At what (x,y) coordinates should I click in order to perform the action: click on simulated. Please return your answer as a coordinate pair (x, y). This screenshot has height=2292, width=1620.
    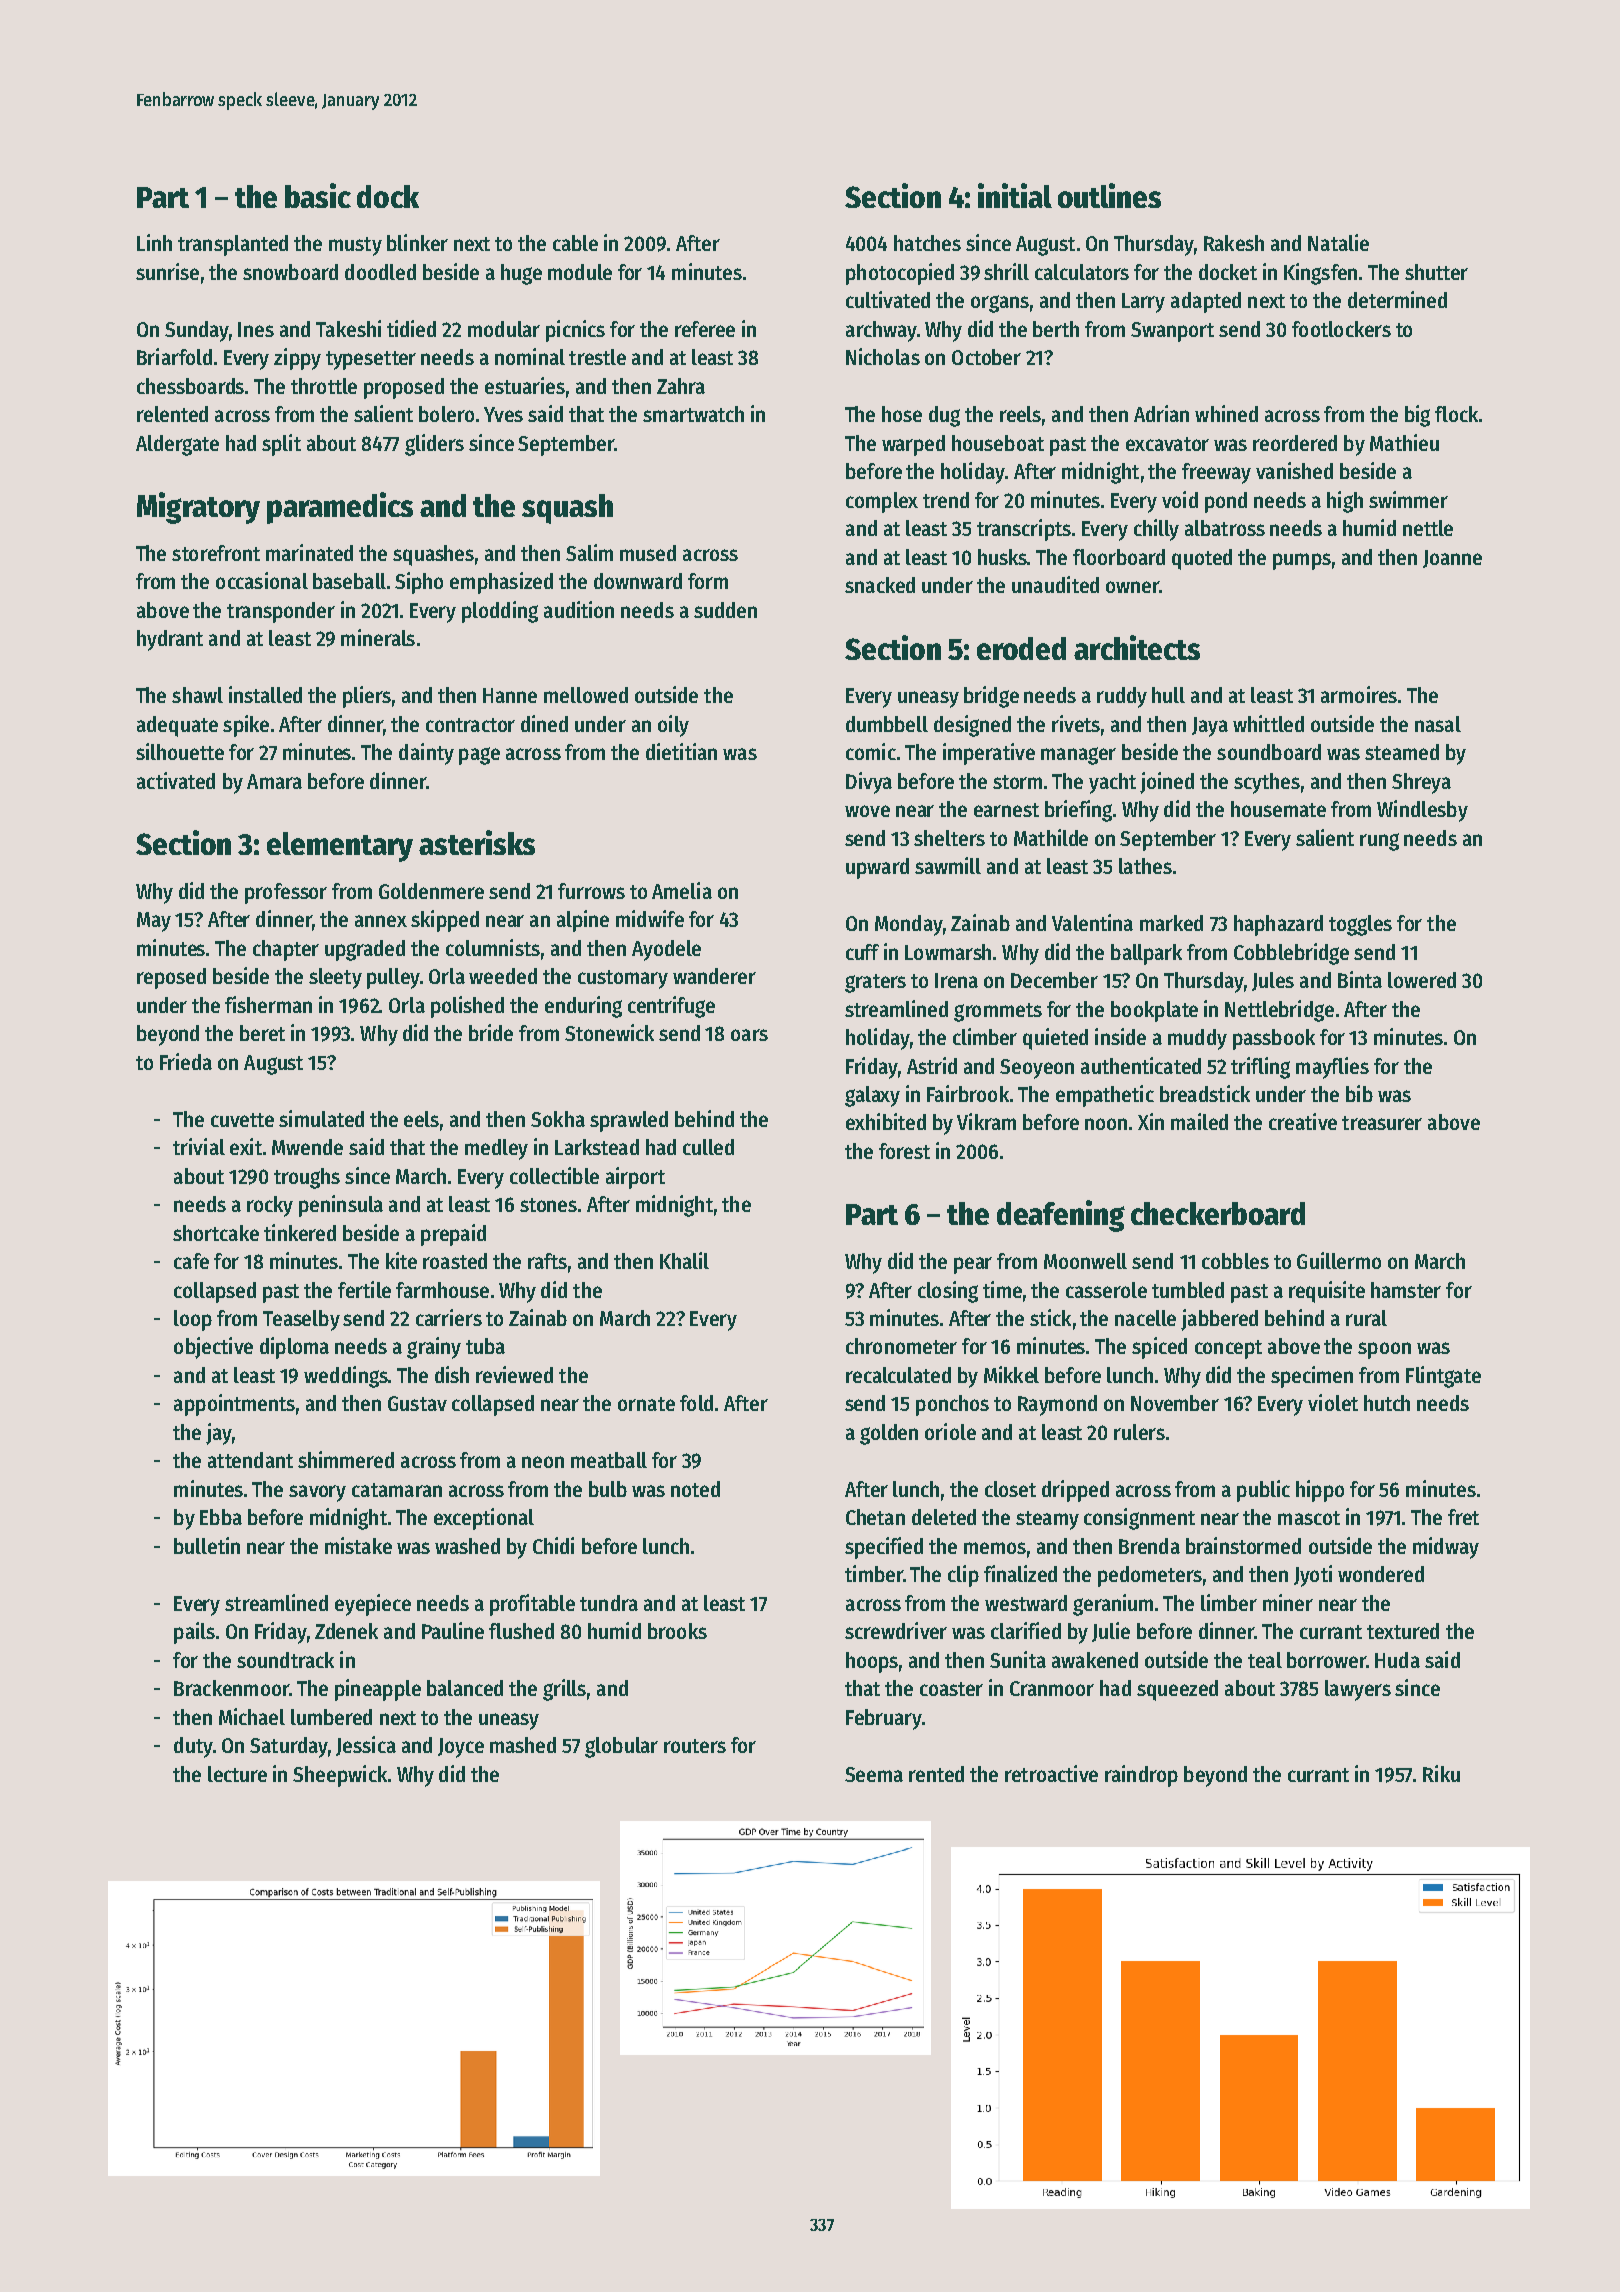
    Looking at the image, I should click on (321, 1118).
